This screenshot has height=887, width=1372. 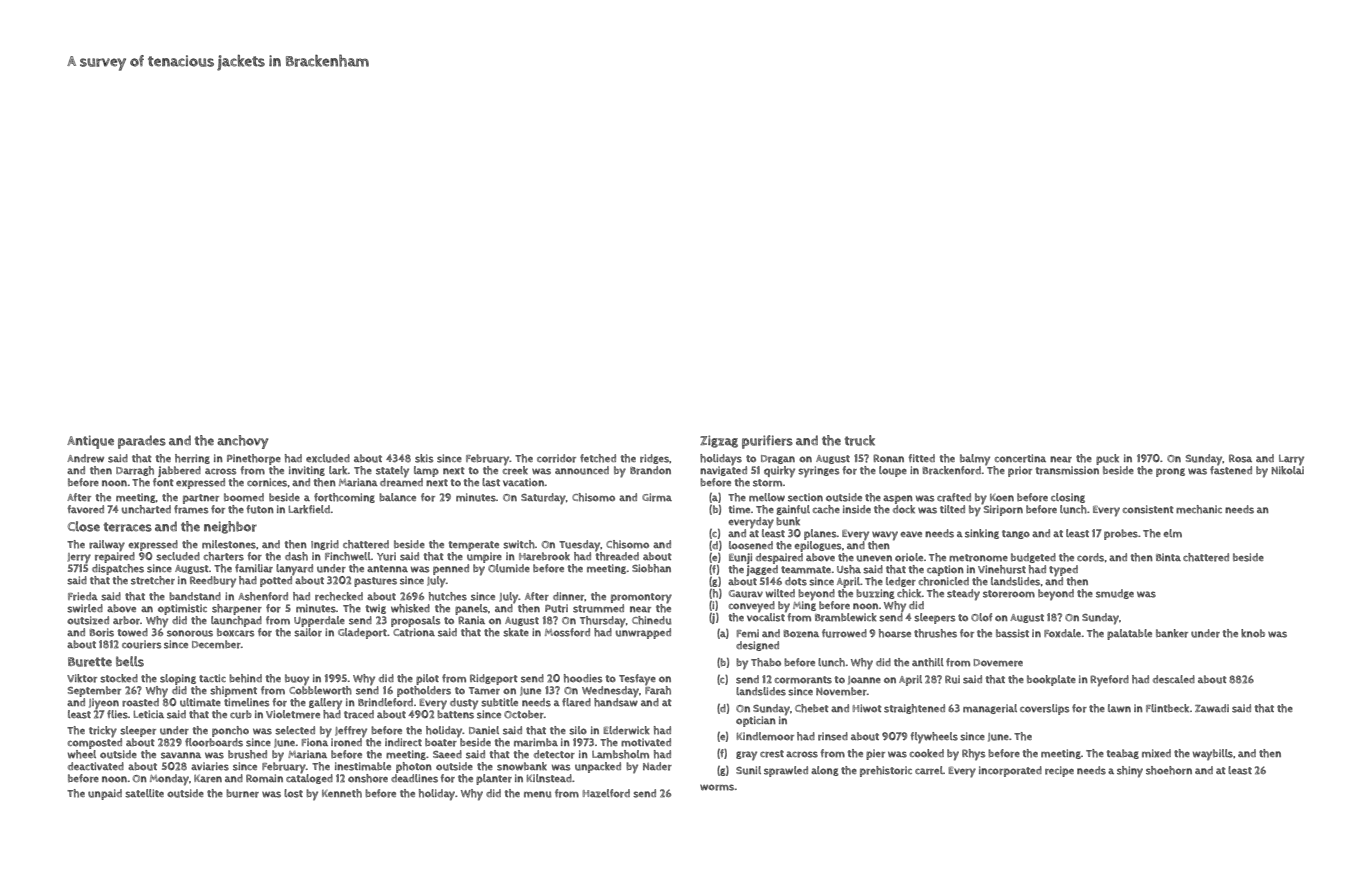 What do you see at coordinates (1291, 460) in the screenshot?
I see `Larry` at bounding box center [1291, 460].
